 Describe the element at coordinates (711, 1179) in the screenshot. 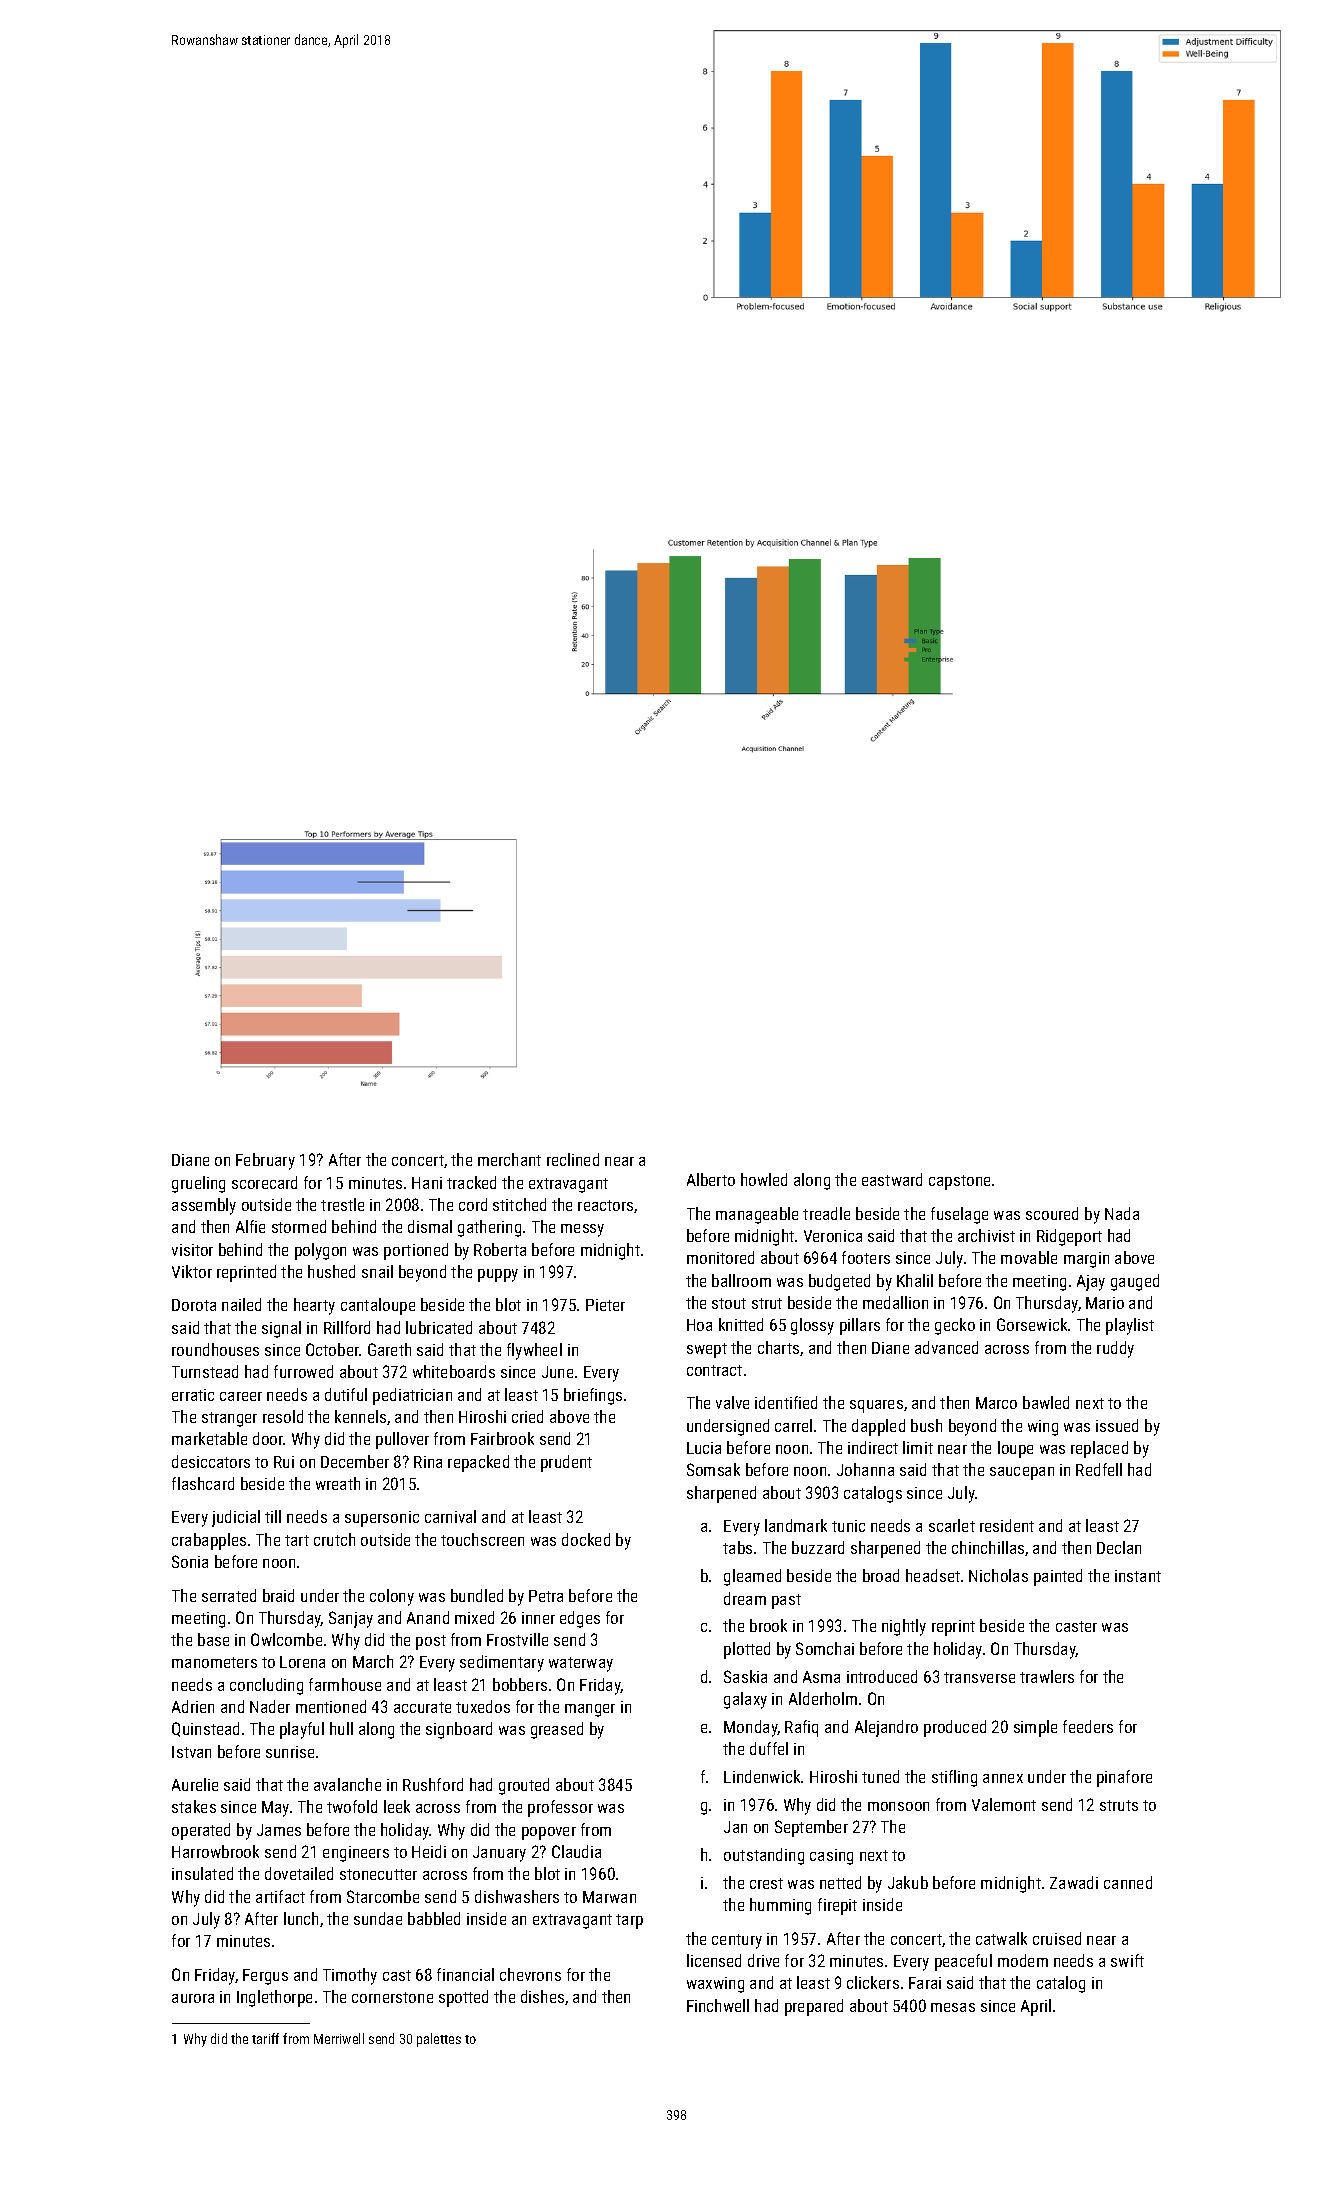

I see `Alberto` at that location.
